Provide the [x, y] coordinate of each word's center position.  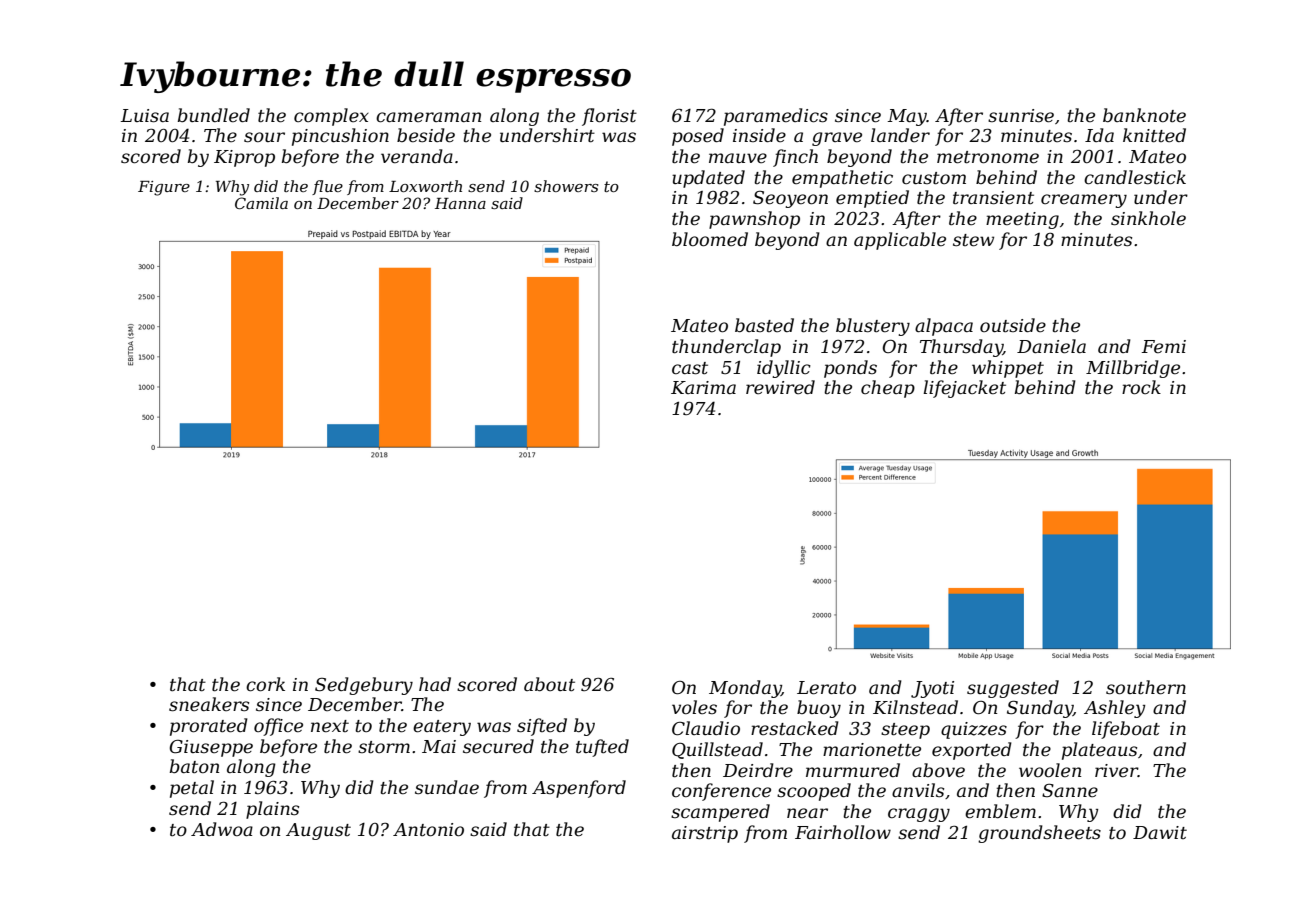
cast [690, 368]
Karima [703, 387]
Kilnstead [915, 707]
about [549, 684]
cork [265, 684]
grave [837, 139]
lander [900, 135]
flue [327, 187]
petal [192, 789]
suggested [1013, 689]
